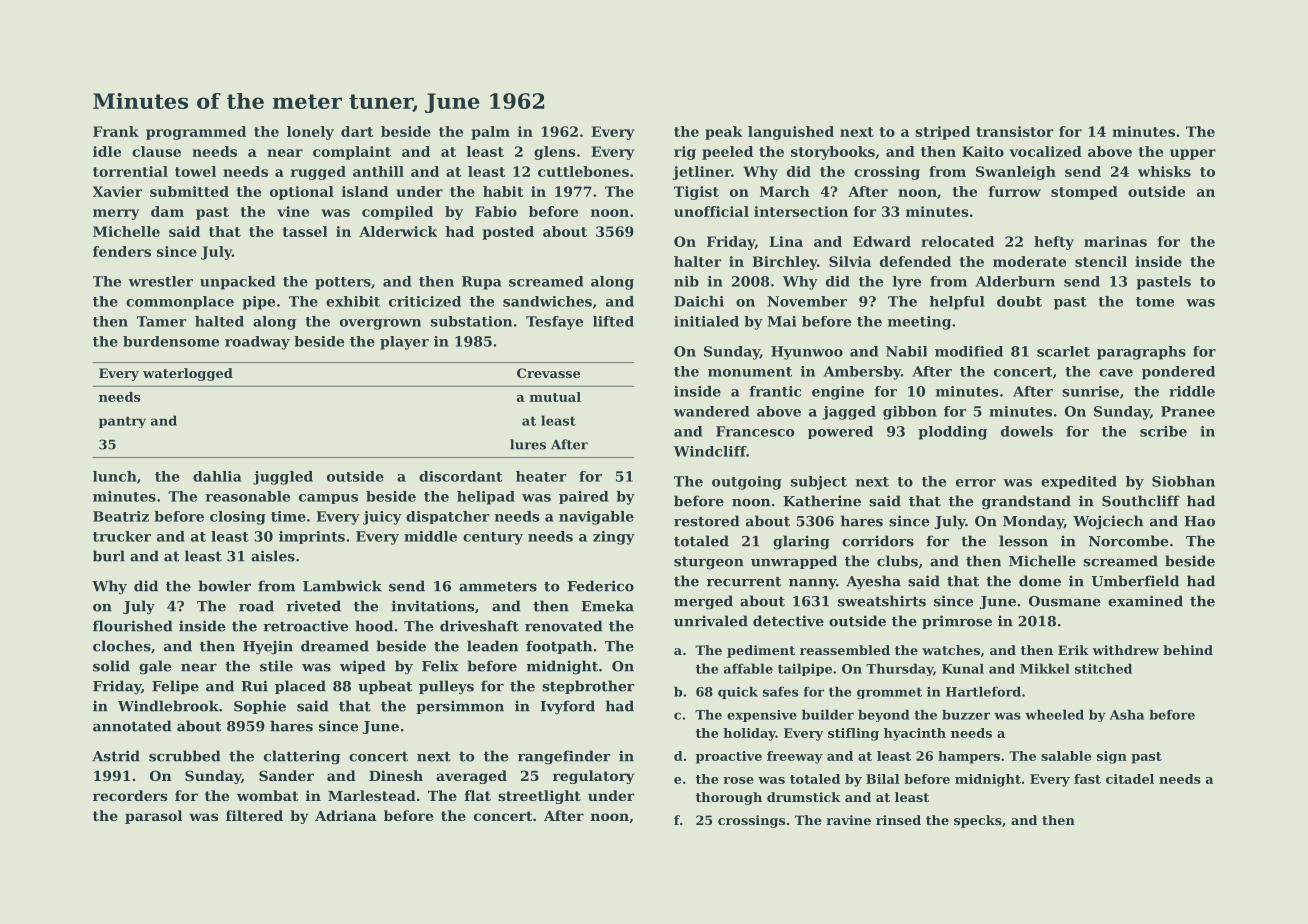 The image size is (1308, 924). Describe the element at coordinates (1079, 482) in the document. I see `expedited` at that location.
